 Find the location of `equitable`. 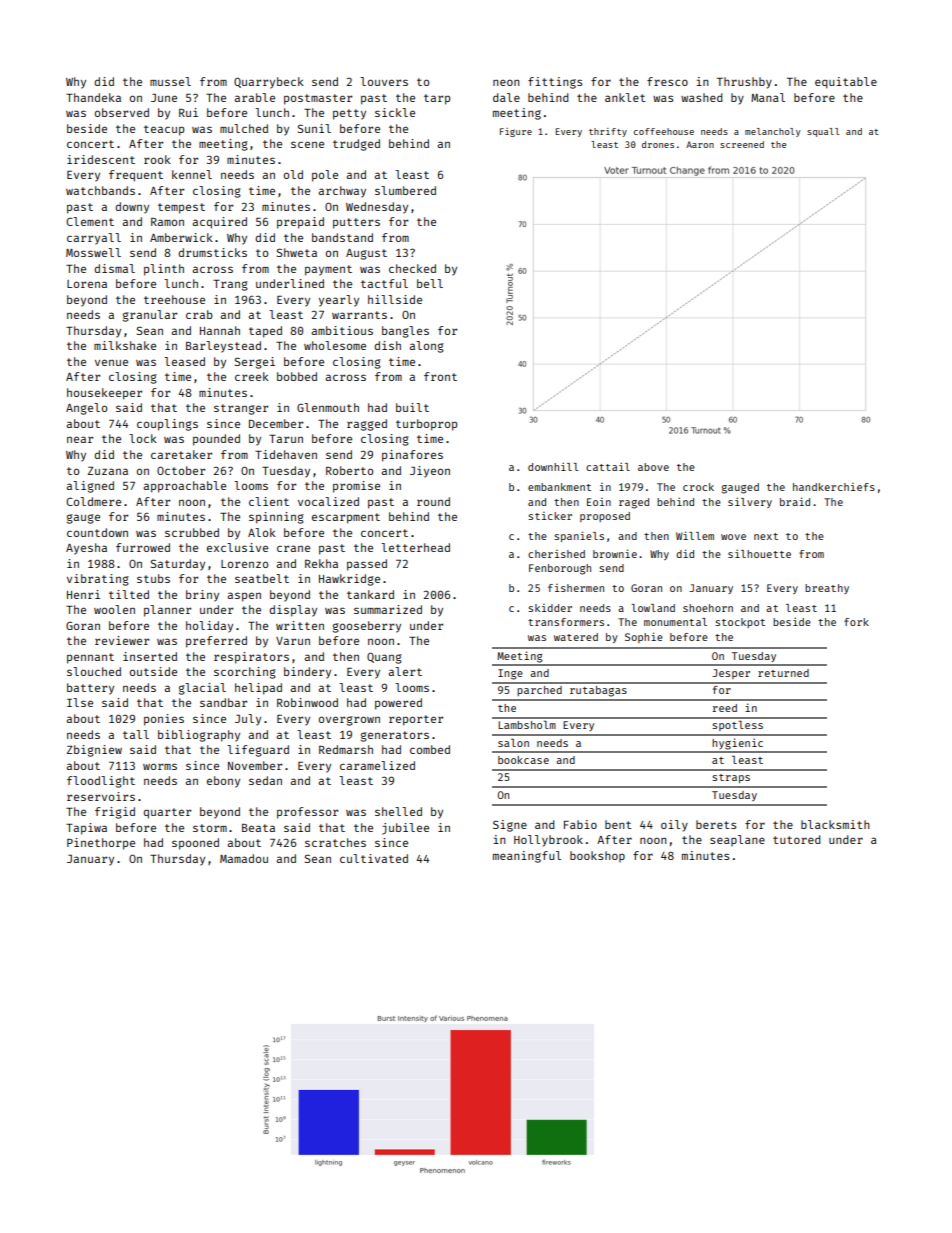

equitable is located at coordinates (846, 83).
